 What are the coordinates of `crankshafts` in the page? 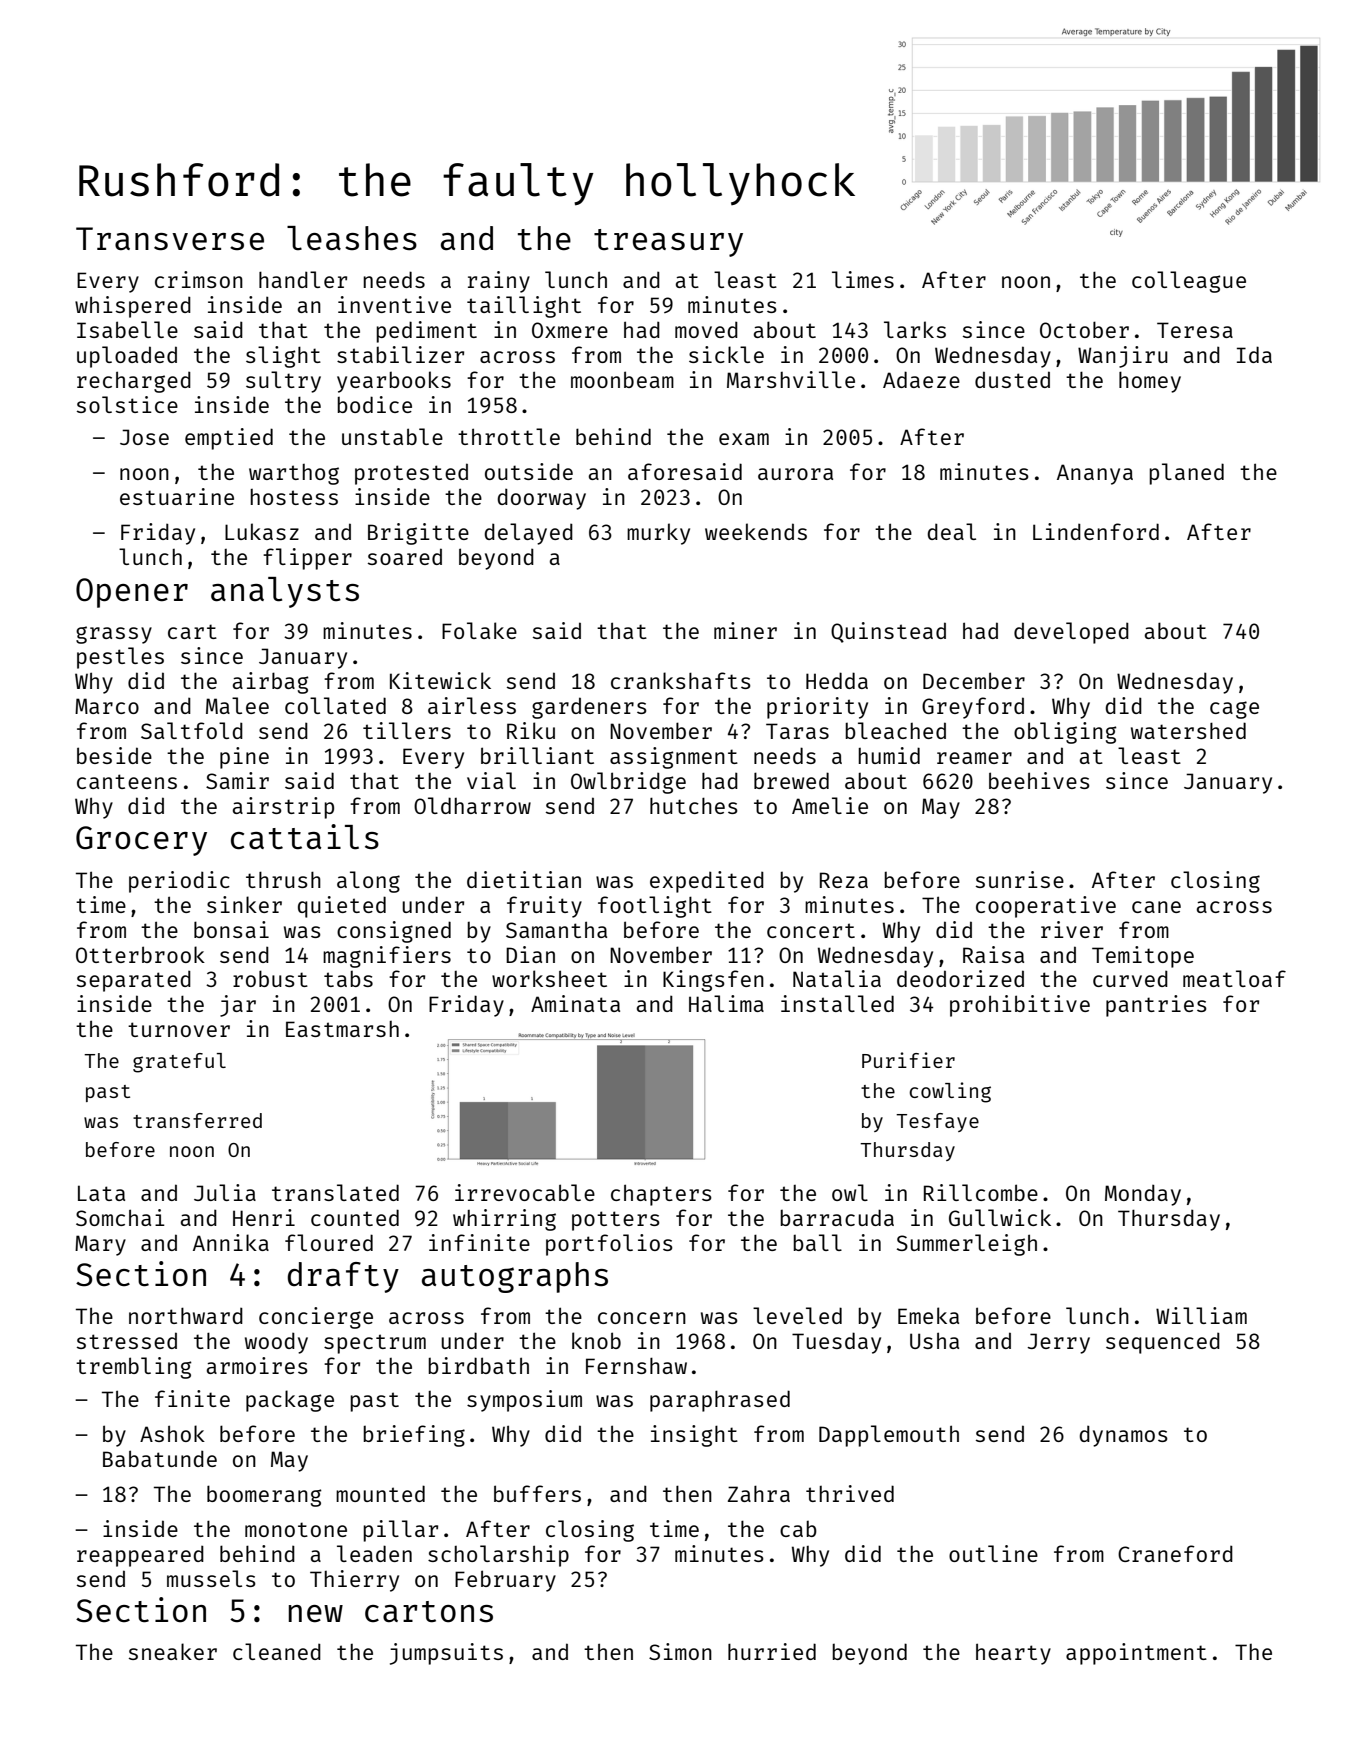 It's located at (681, 680).
